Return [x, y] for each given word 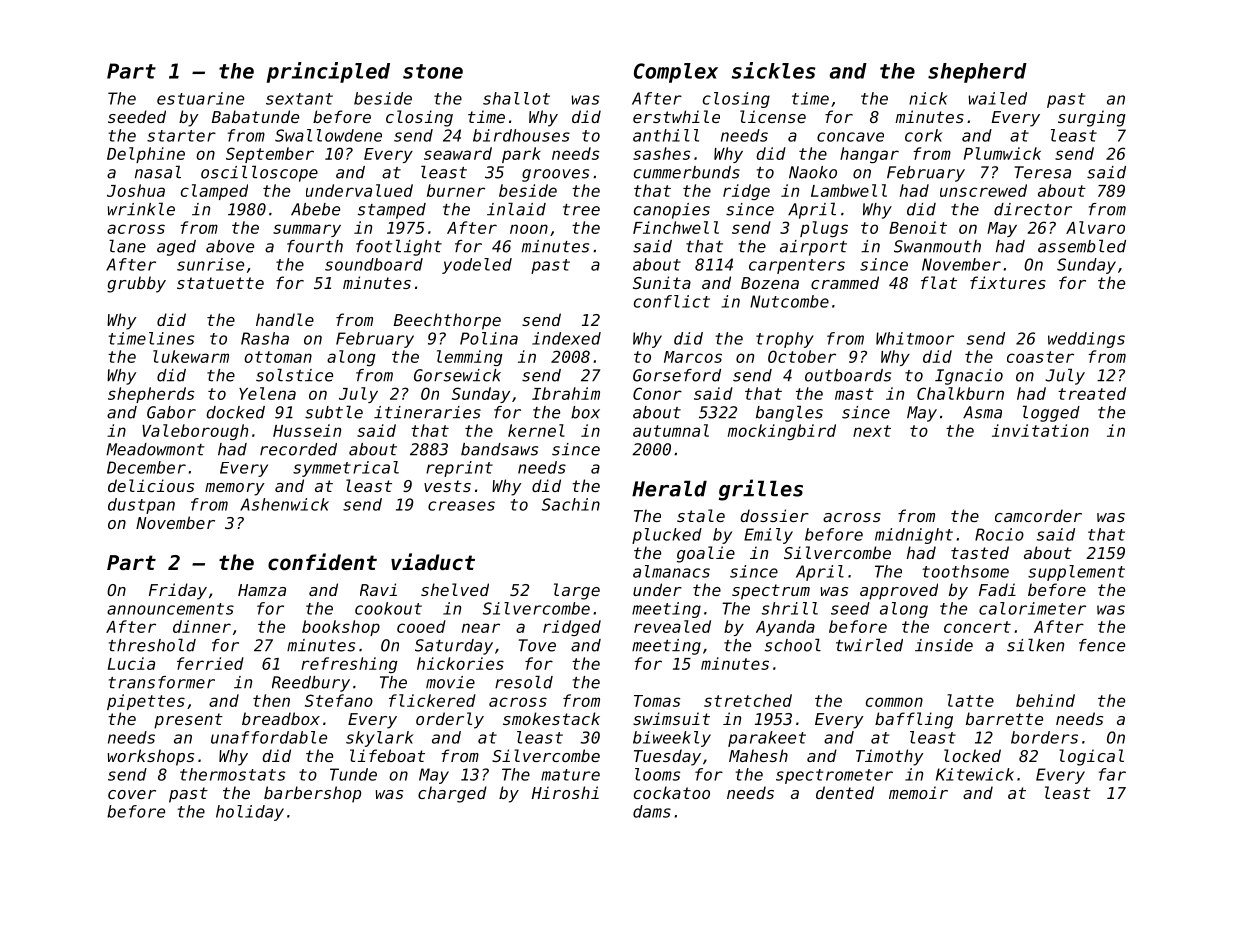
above [230, 246]
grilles [761, 490]
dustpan [141, 506]
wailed [998, 98]
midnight [914, 536]
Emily [768, 536]
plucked [667, 536]
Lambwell [849, 190]
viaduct [433, 562]
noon [529, 229]
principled [328, 72]
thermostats [232, 774]
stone [433, 71]
